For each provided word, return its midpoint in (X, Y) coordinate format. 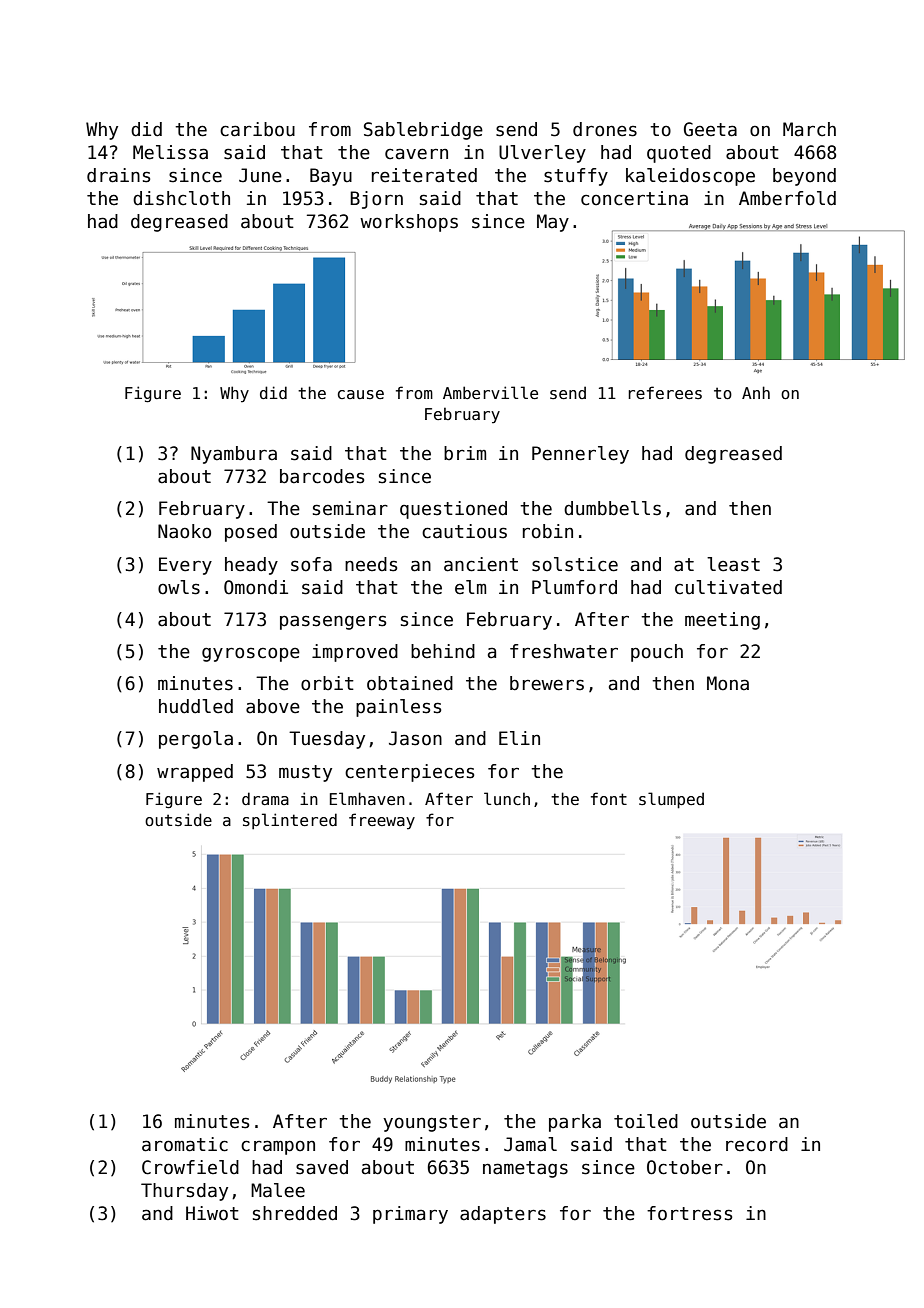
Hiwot (212, 1213)
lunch (507, 798)
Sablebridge (423, 131)
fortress (689, 1213)
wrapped (195, 773)
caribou (257, 129)
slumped (671, 800)
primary (410, 1215)
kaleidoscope (690, 177)
